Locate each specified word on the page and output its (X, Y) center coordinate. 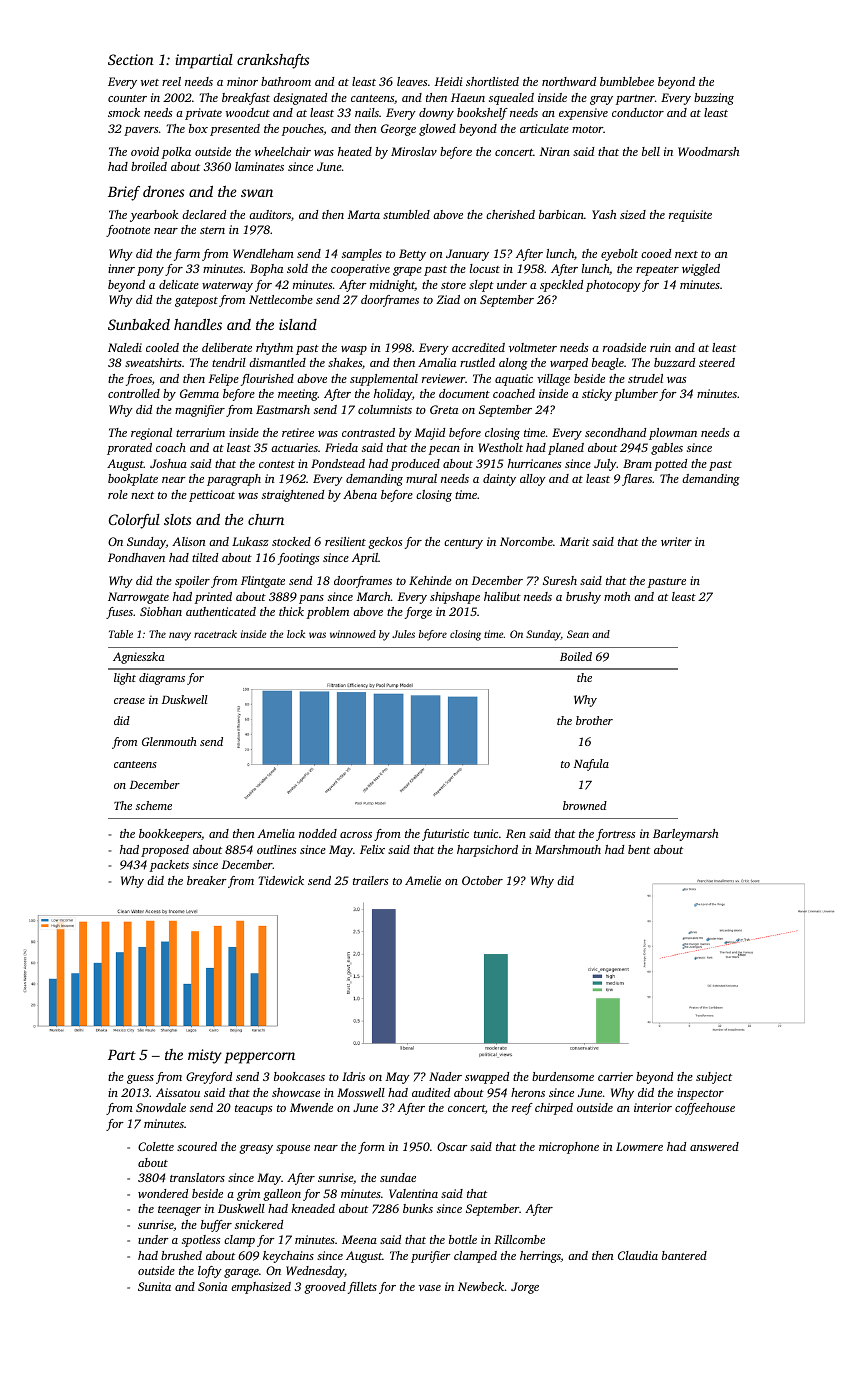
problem (328, 613)
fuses (119, 613)
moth (617, 596)
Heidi (449, 81)
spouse (293, 1149)
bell (651, 151)
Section (131, 59)
